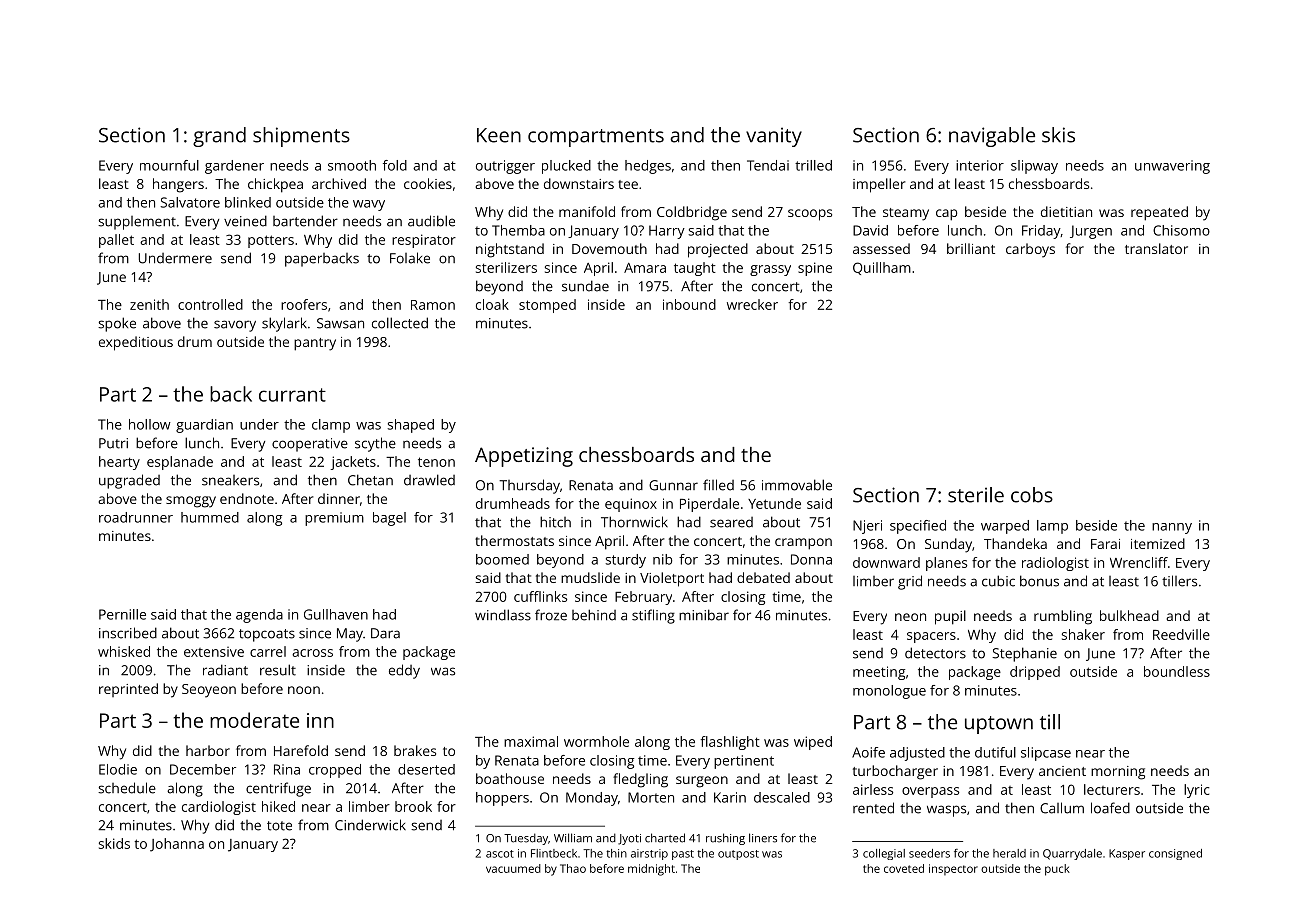 This screenshot has height=924, width=1308. What do you see at coordinates (1172, 528) in the screenshot?
I see `nanny` at bounding box center [1172, 528].
